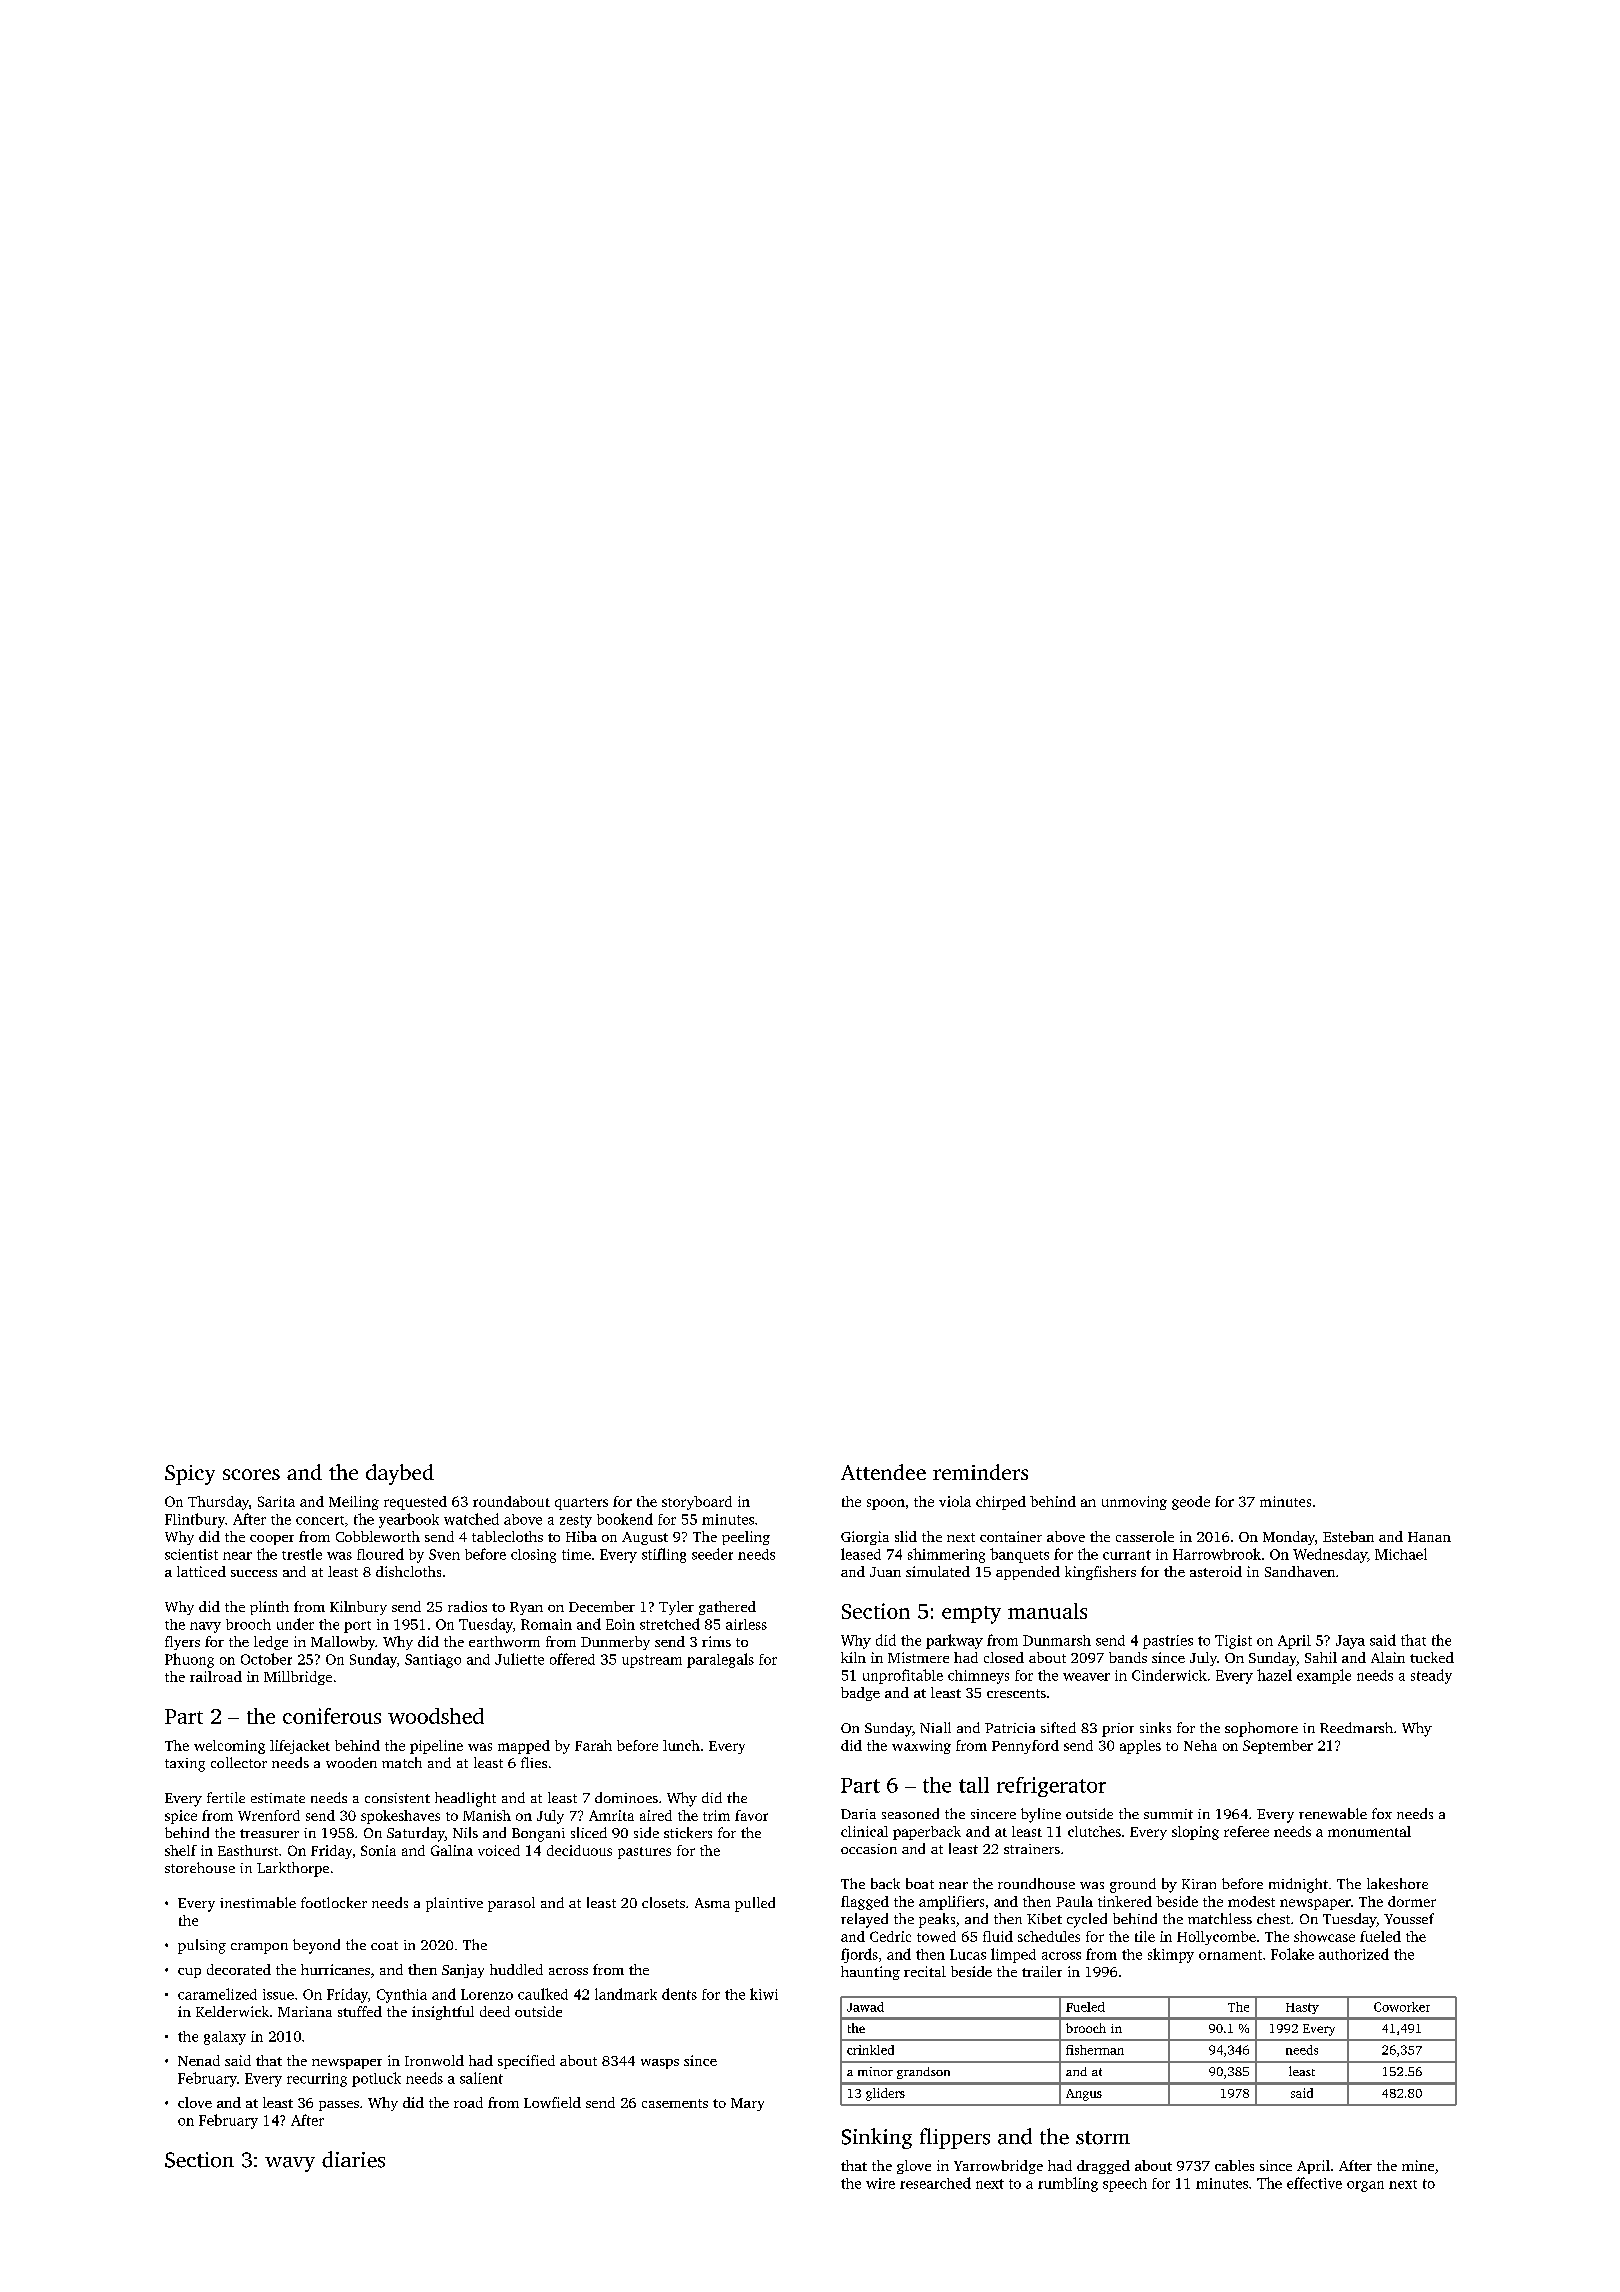 This screenshot has width=1620, height=2292. What do you see at coordinates (251, 1474) in the screenshot?
I see `scores` at bounding box center [251, 1474].
